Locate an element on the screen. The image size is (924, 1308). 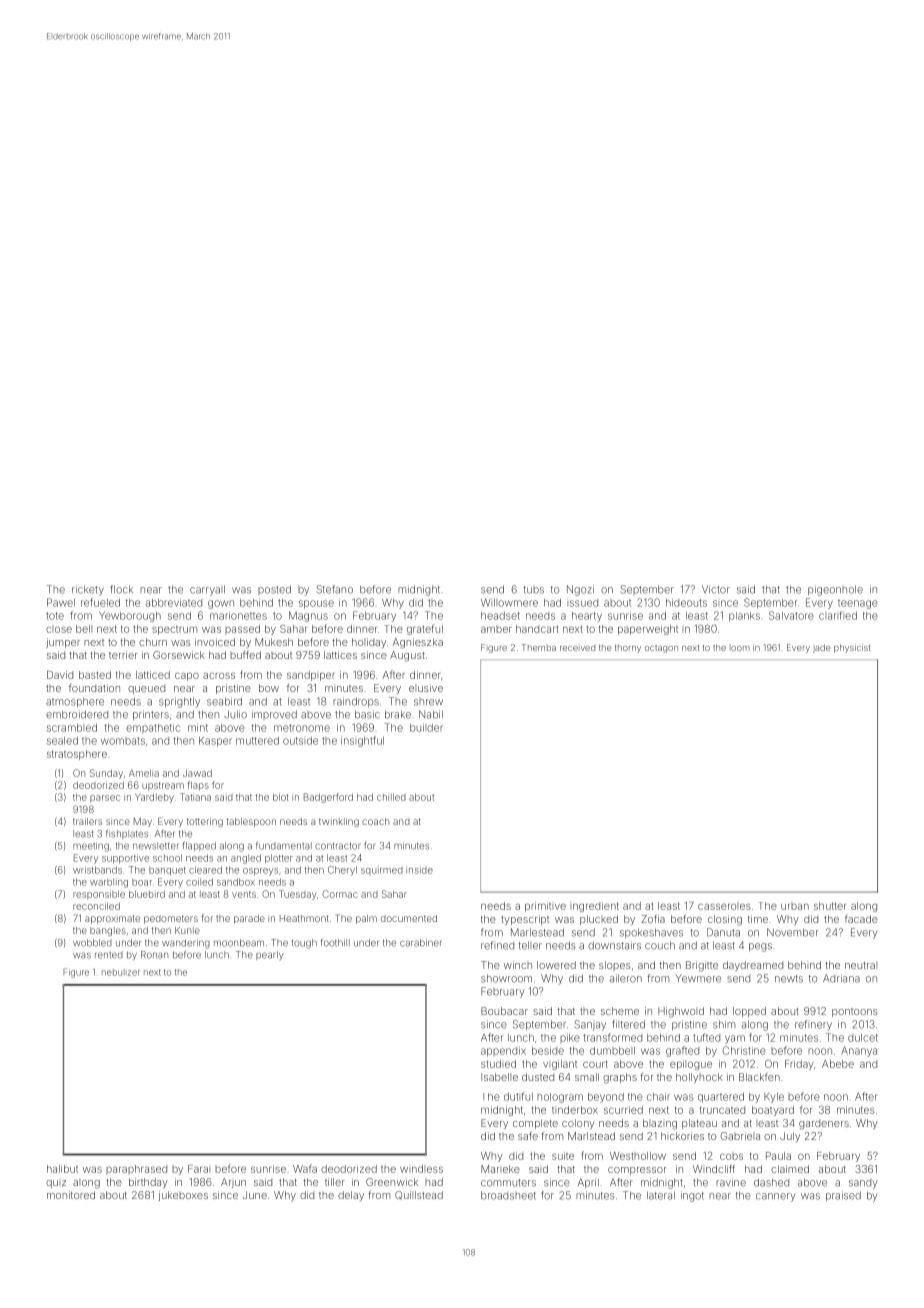
monitored is located at coordinates (71, 1195).
